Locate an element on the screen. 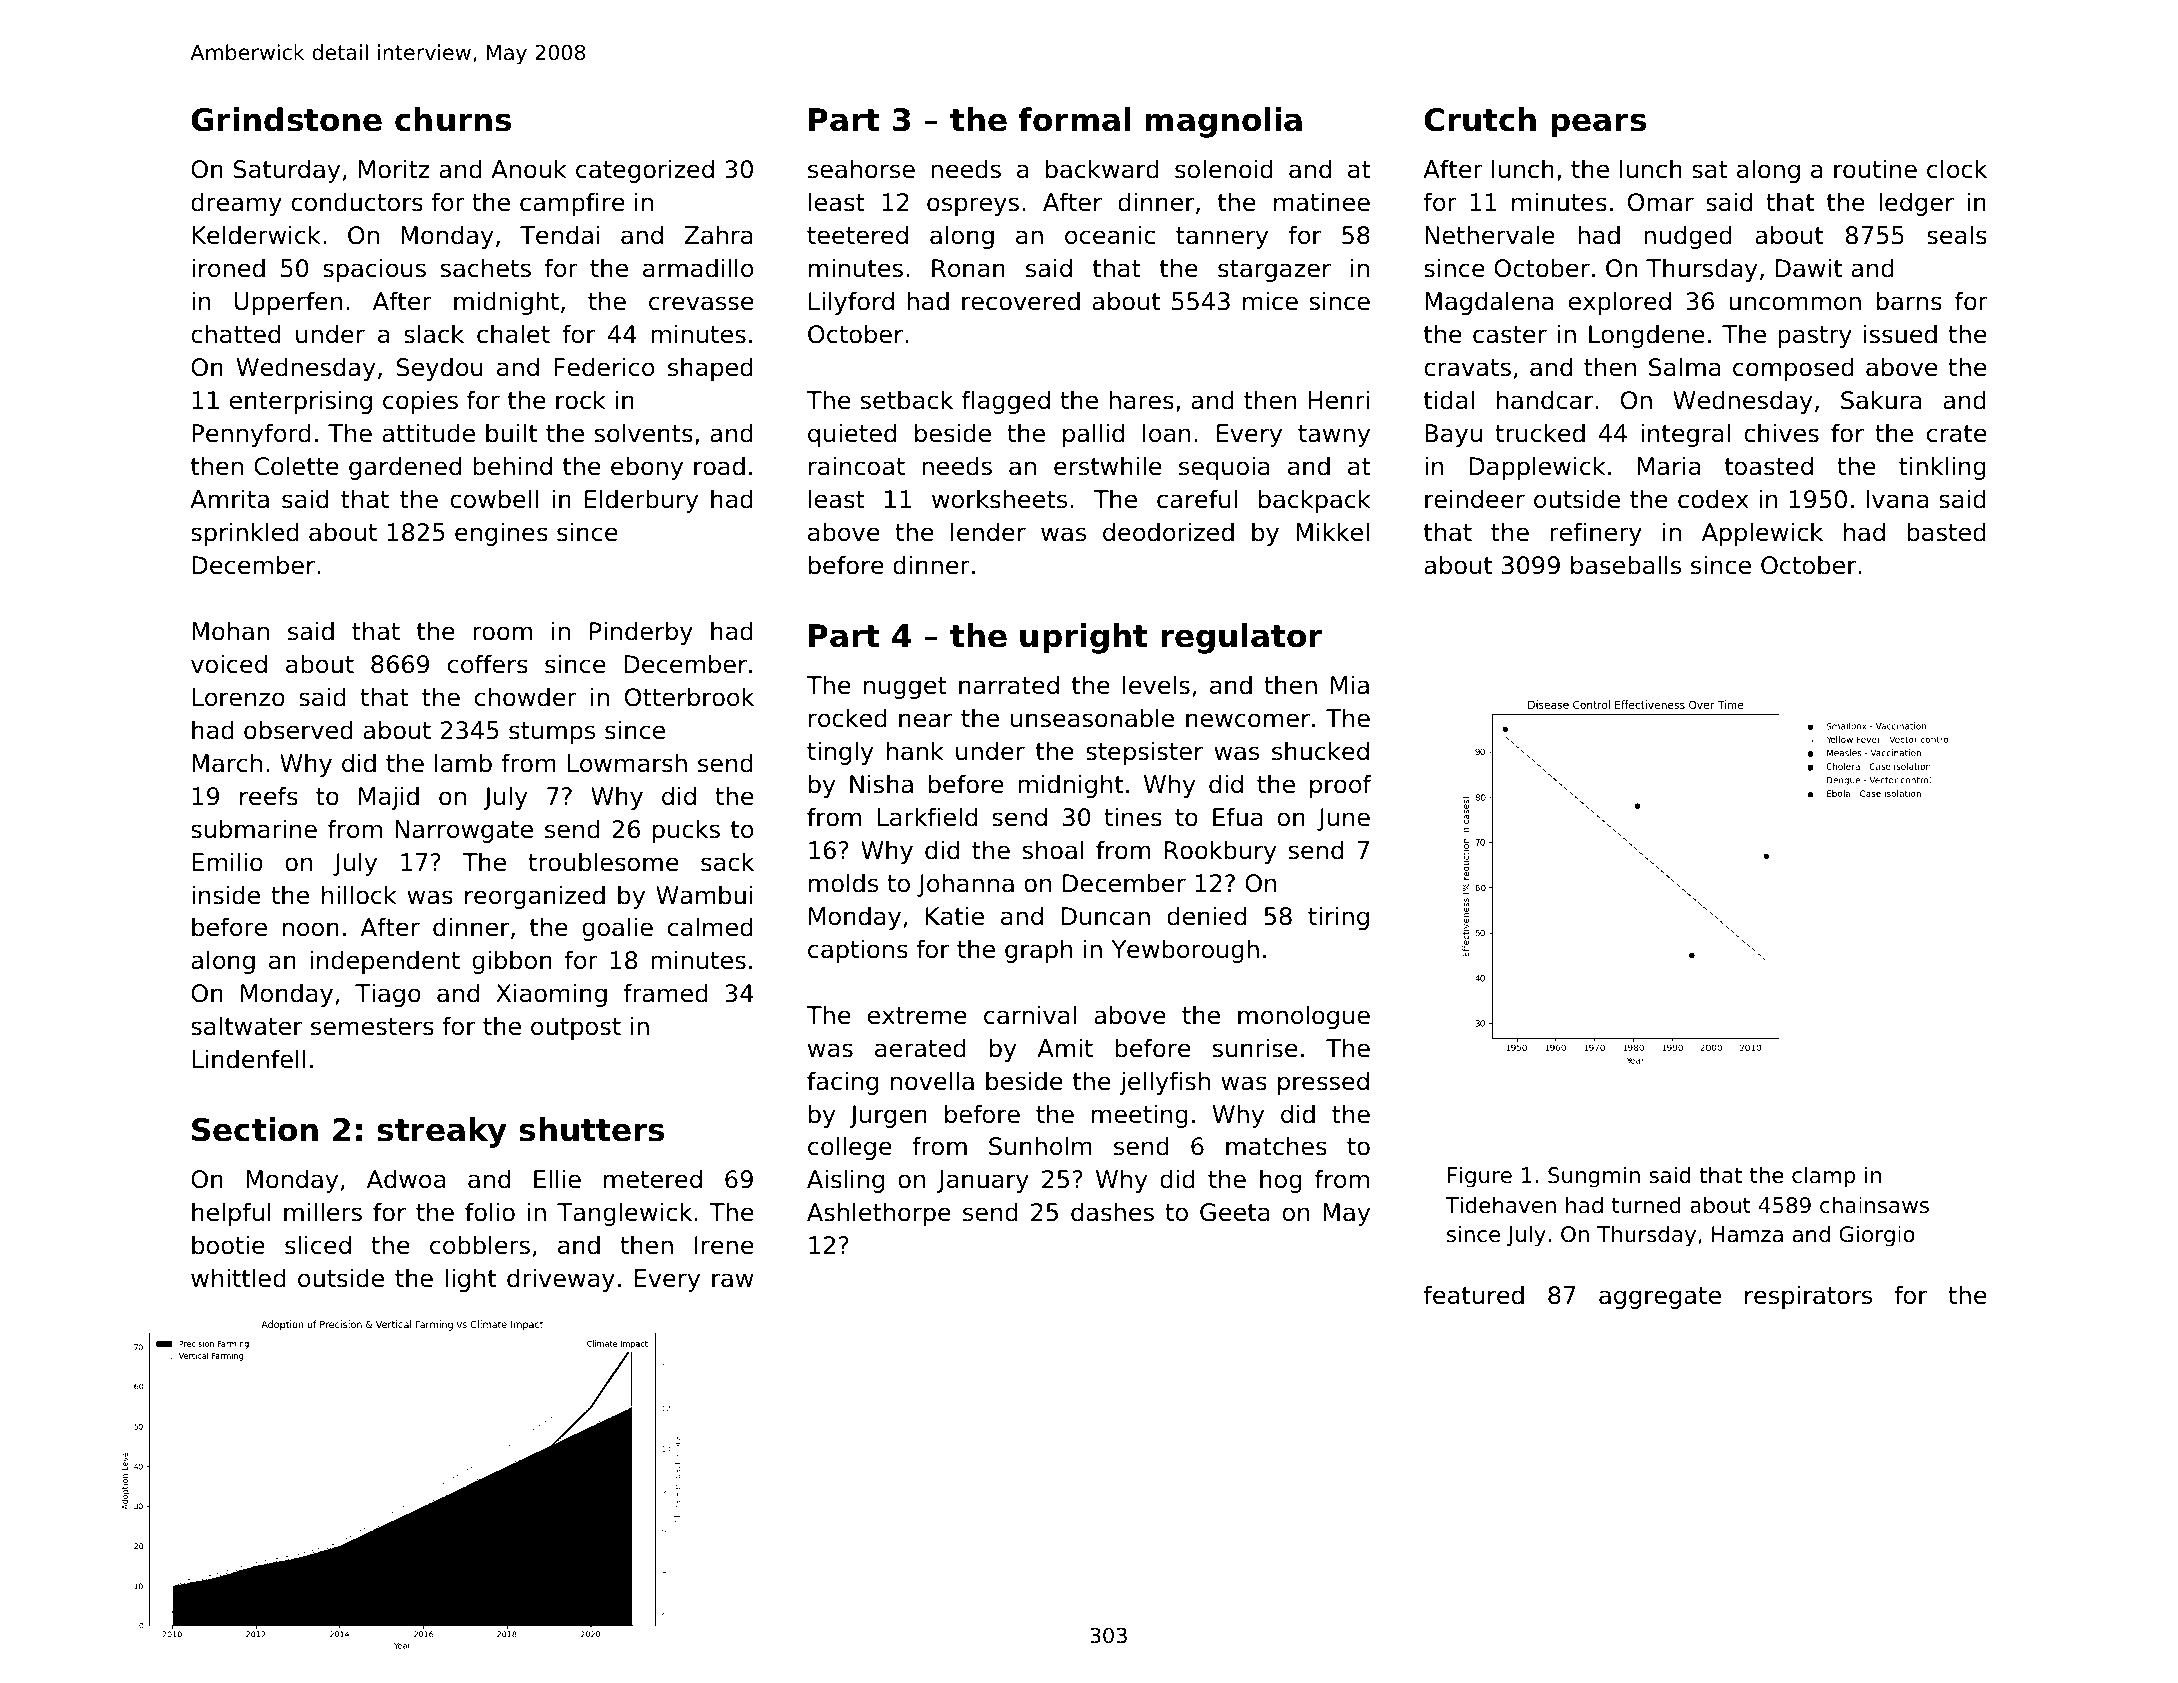 Image resolution: width=2178 pixels, height=1683 pixels. trucked is located at coordinates (1540, 433).
